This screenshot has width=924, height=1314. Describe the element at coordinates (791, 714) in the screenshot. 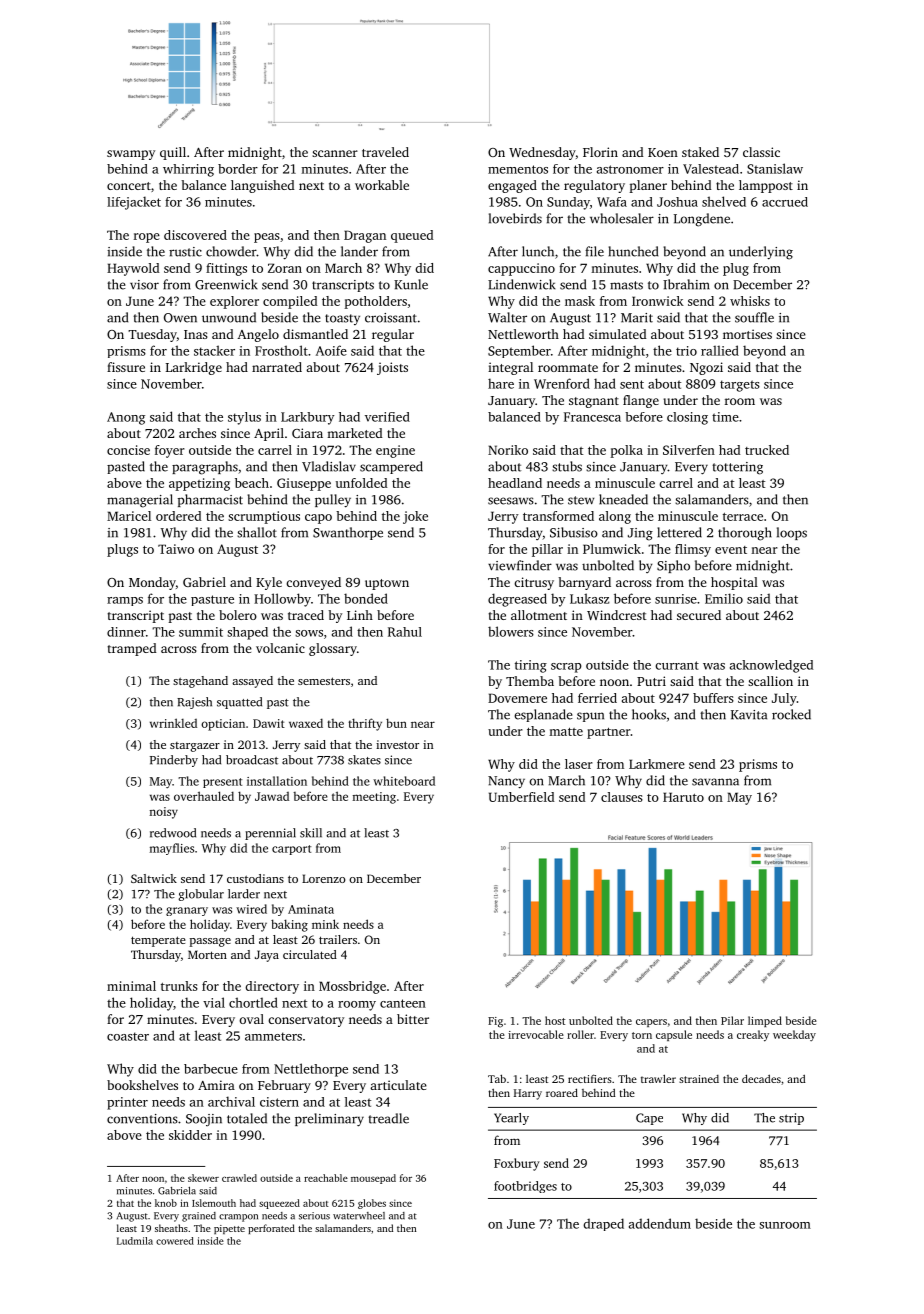

I see `rocked` at that location.
